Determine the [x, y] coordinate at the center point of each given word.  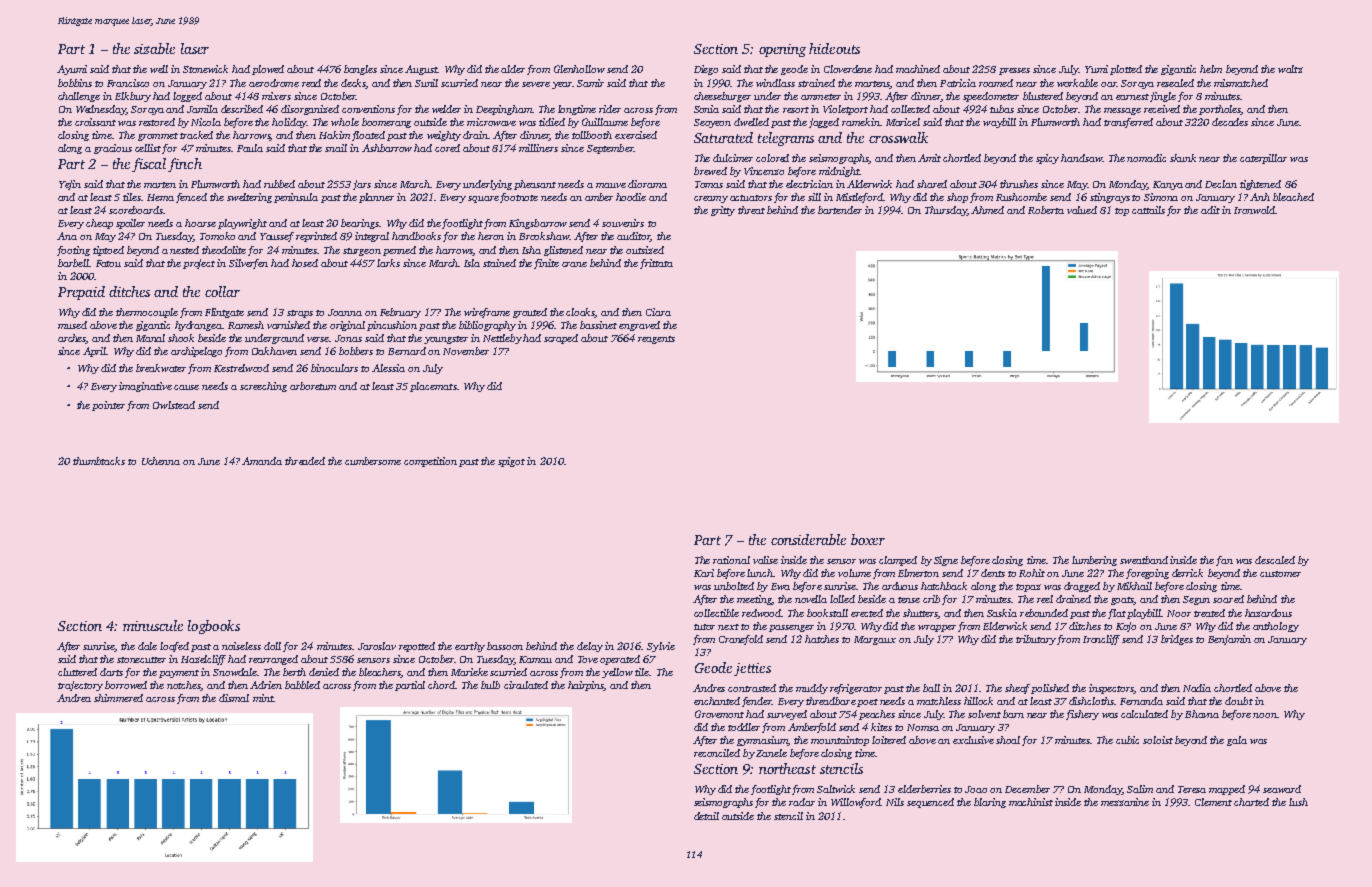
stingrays [1110, 198]
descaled [1275, 560]
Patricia [958, 83]
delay [590, 647]
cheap [99, 224]
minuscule [153, 625]
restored [157, 122]
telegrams [786, 139]
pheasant [535, 185]
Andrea [74, 698]
